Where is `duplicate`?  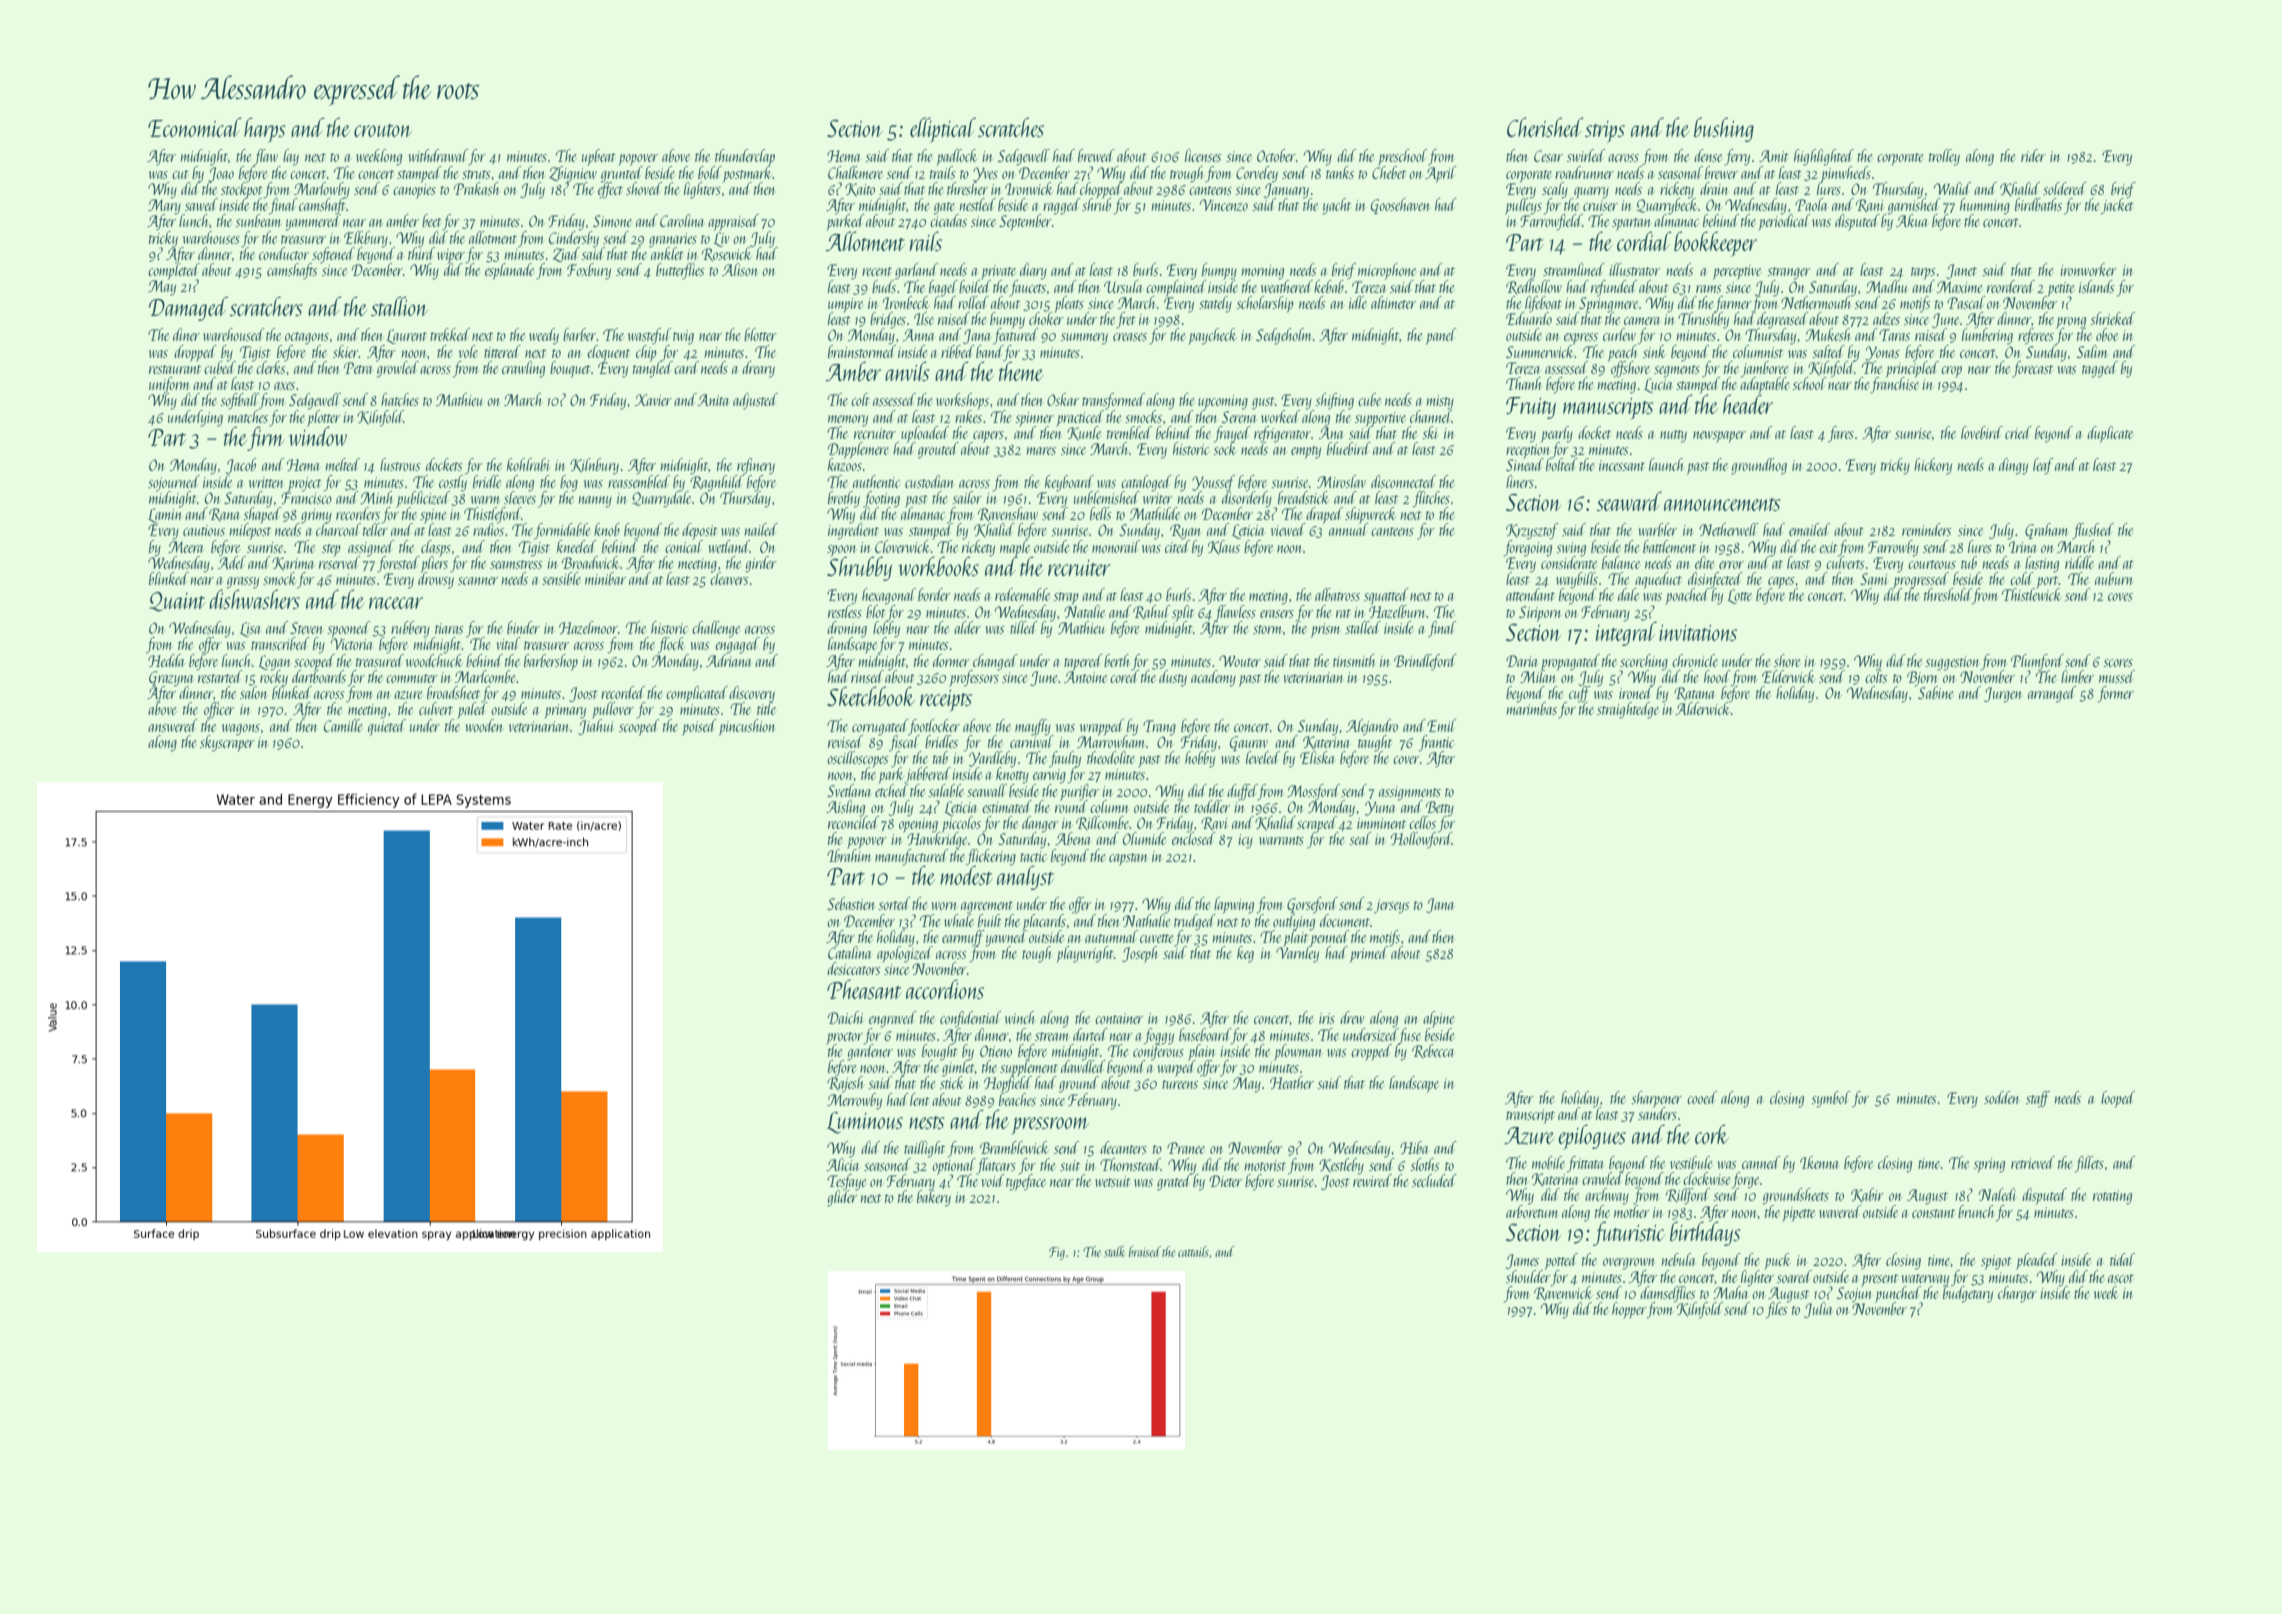 duplicate is located at coordinates (2110, 434).
